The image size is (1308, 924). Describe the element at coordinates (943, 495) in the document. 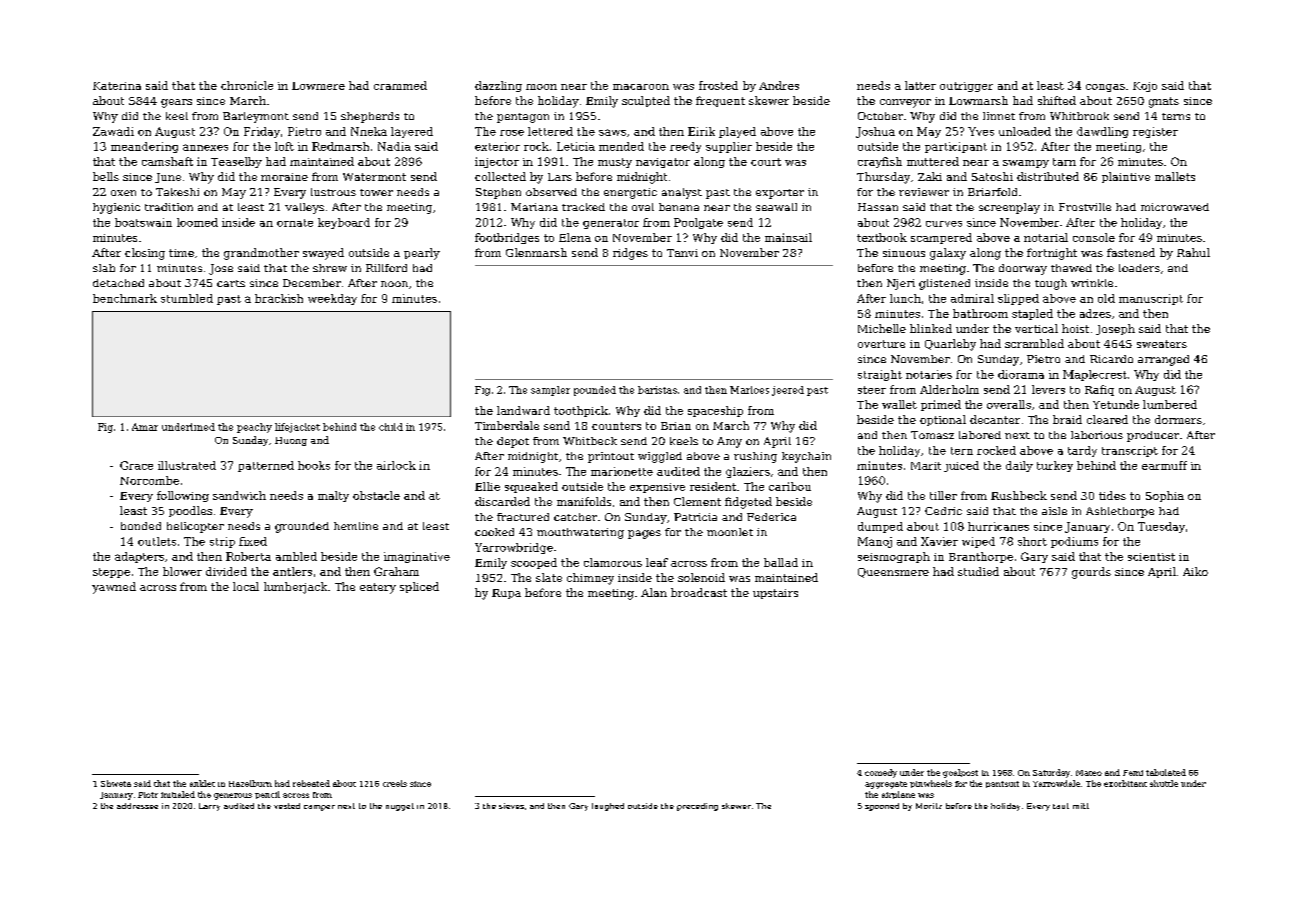

I see `tiller` at that location.
